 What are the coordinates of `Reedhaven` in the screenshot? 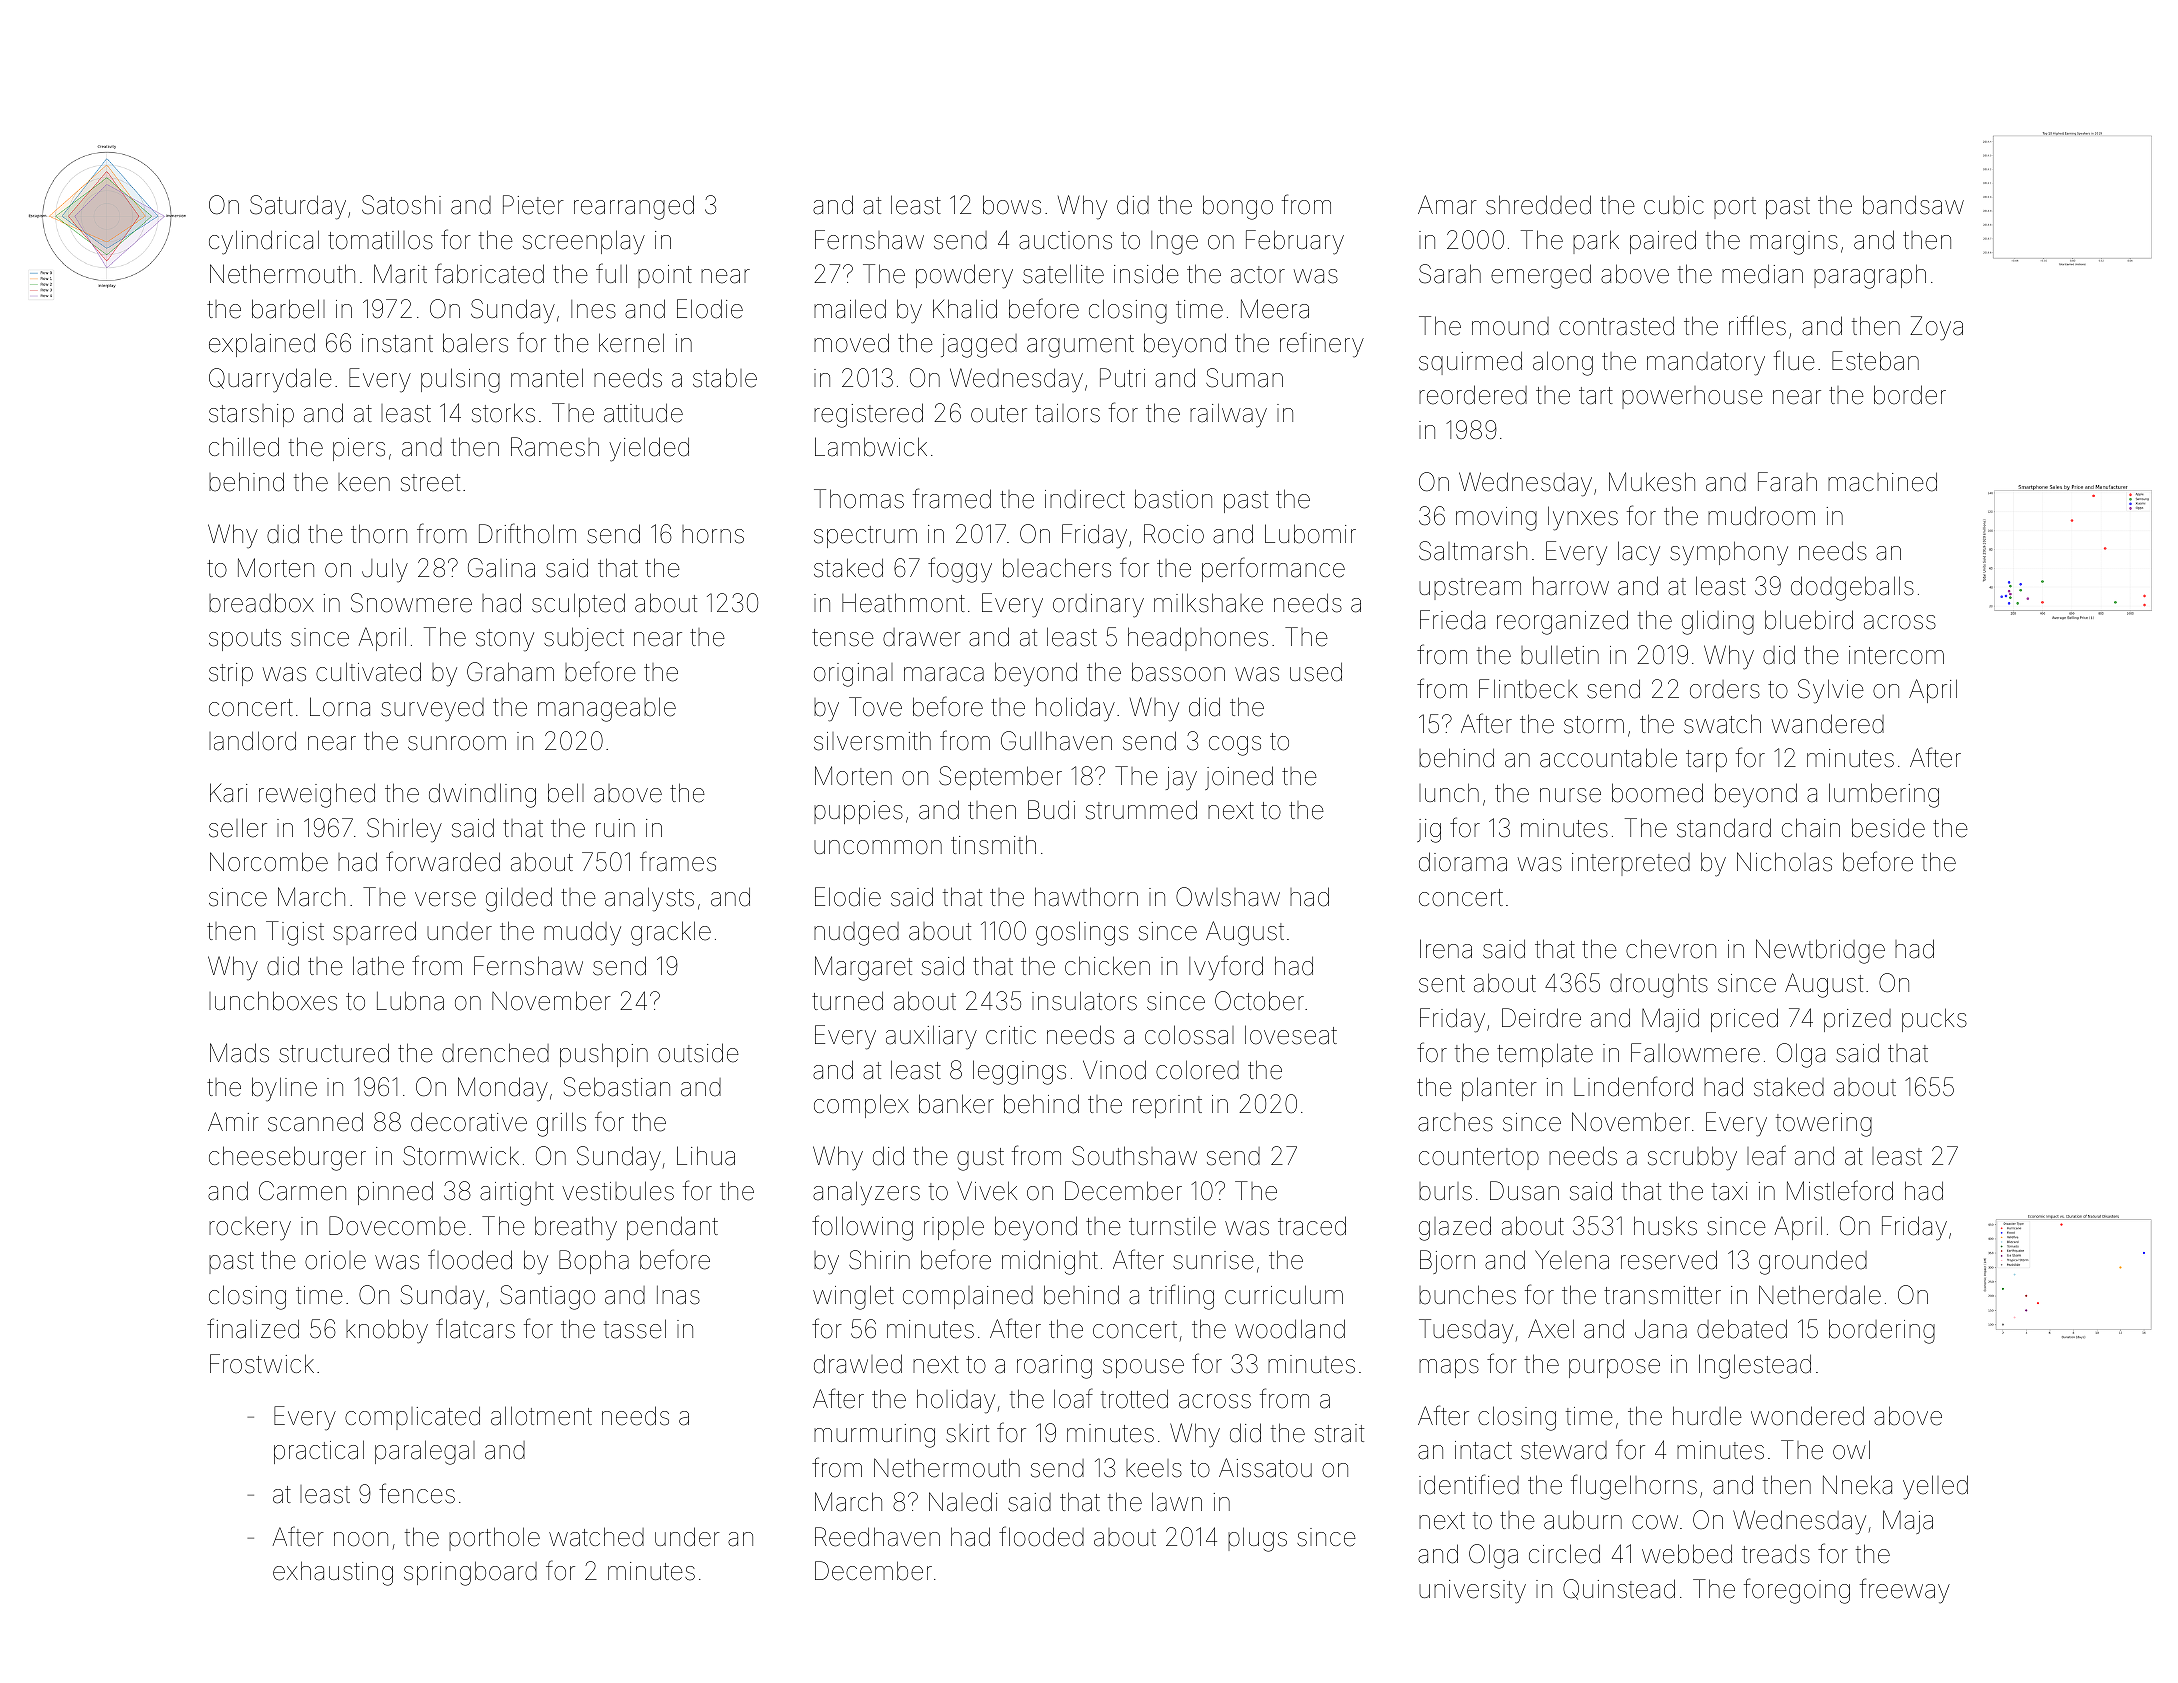 It's located at (877, 1537).
